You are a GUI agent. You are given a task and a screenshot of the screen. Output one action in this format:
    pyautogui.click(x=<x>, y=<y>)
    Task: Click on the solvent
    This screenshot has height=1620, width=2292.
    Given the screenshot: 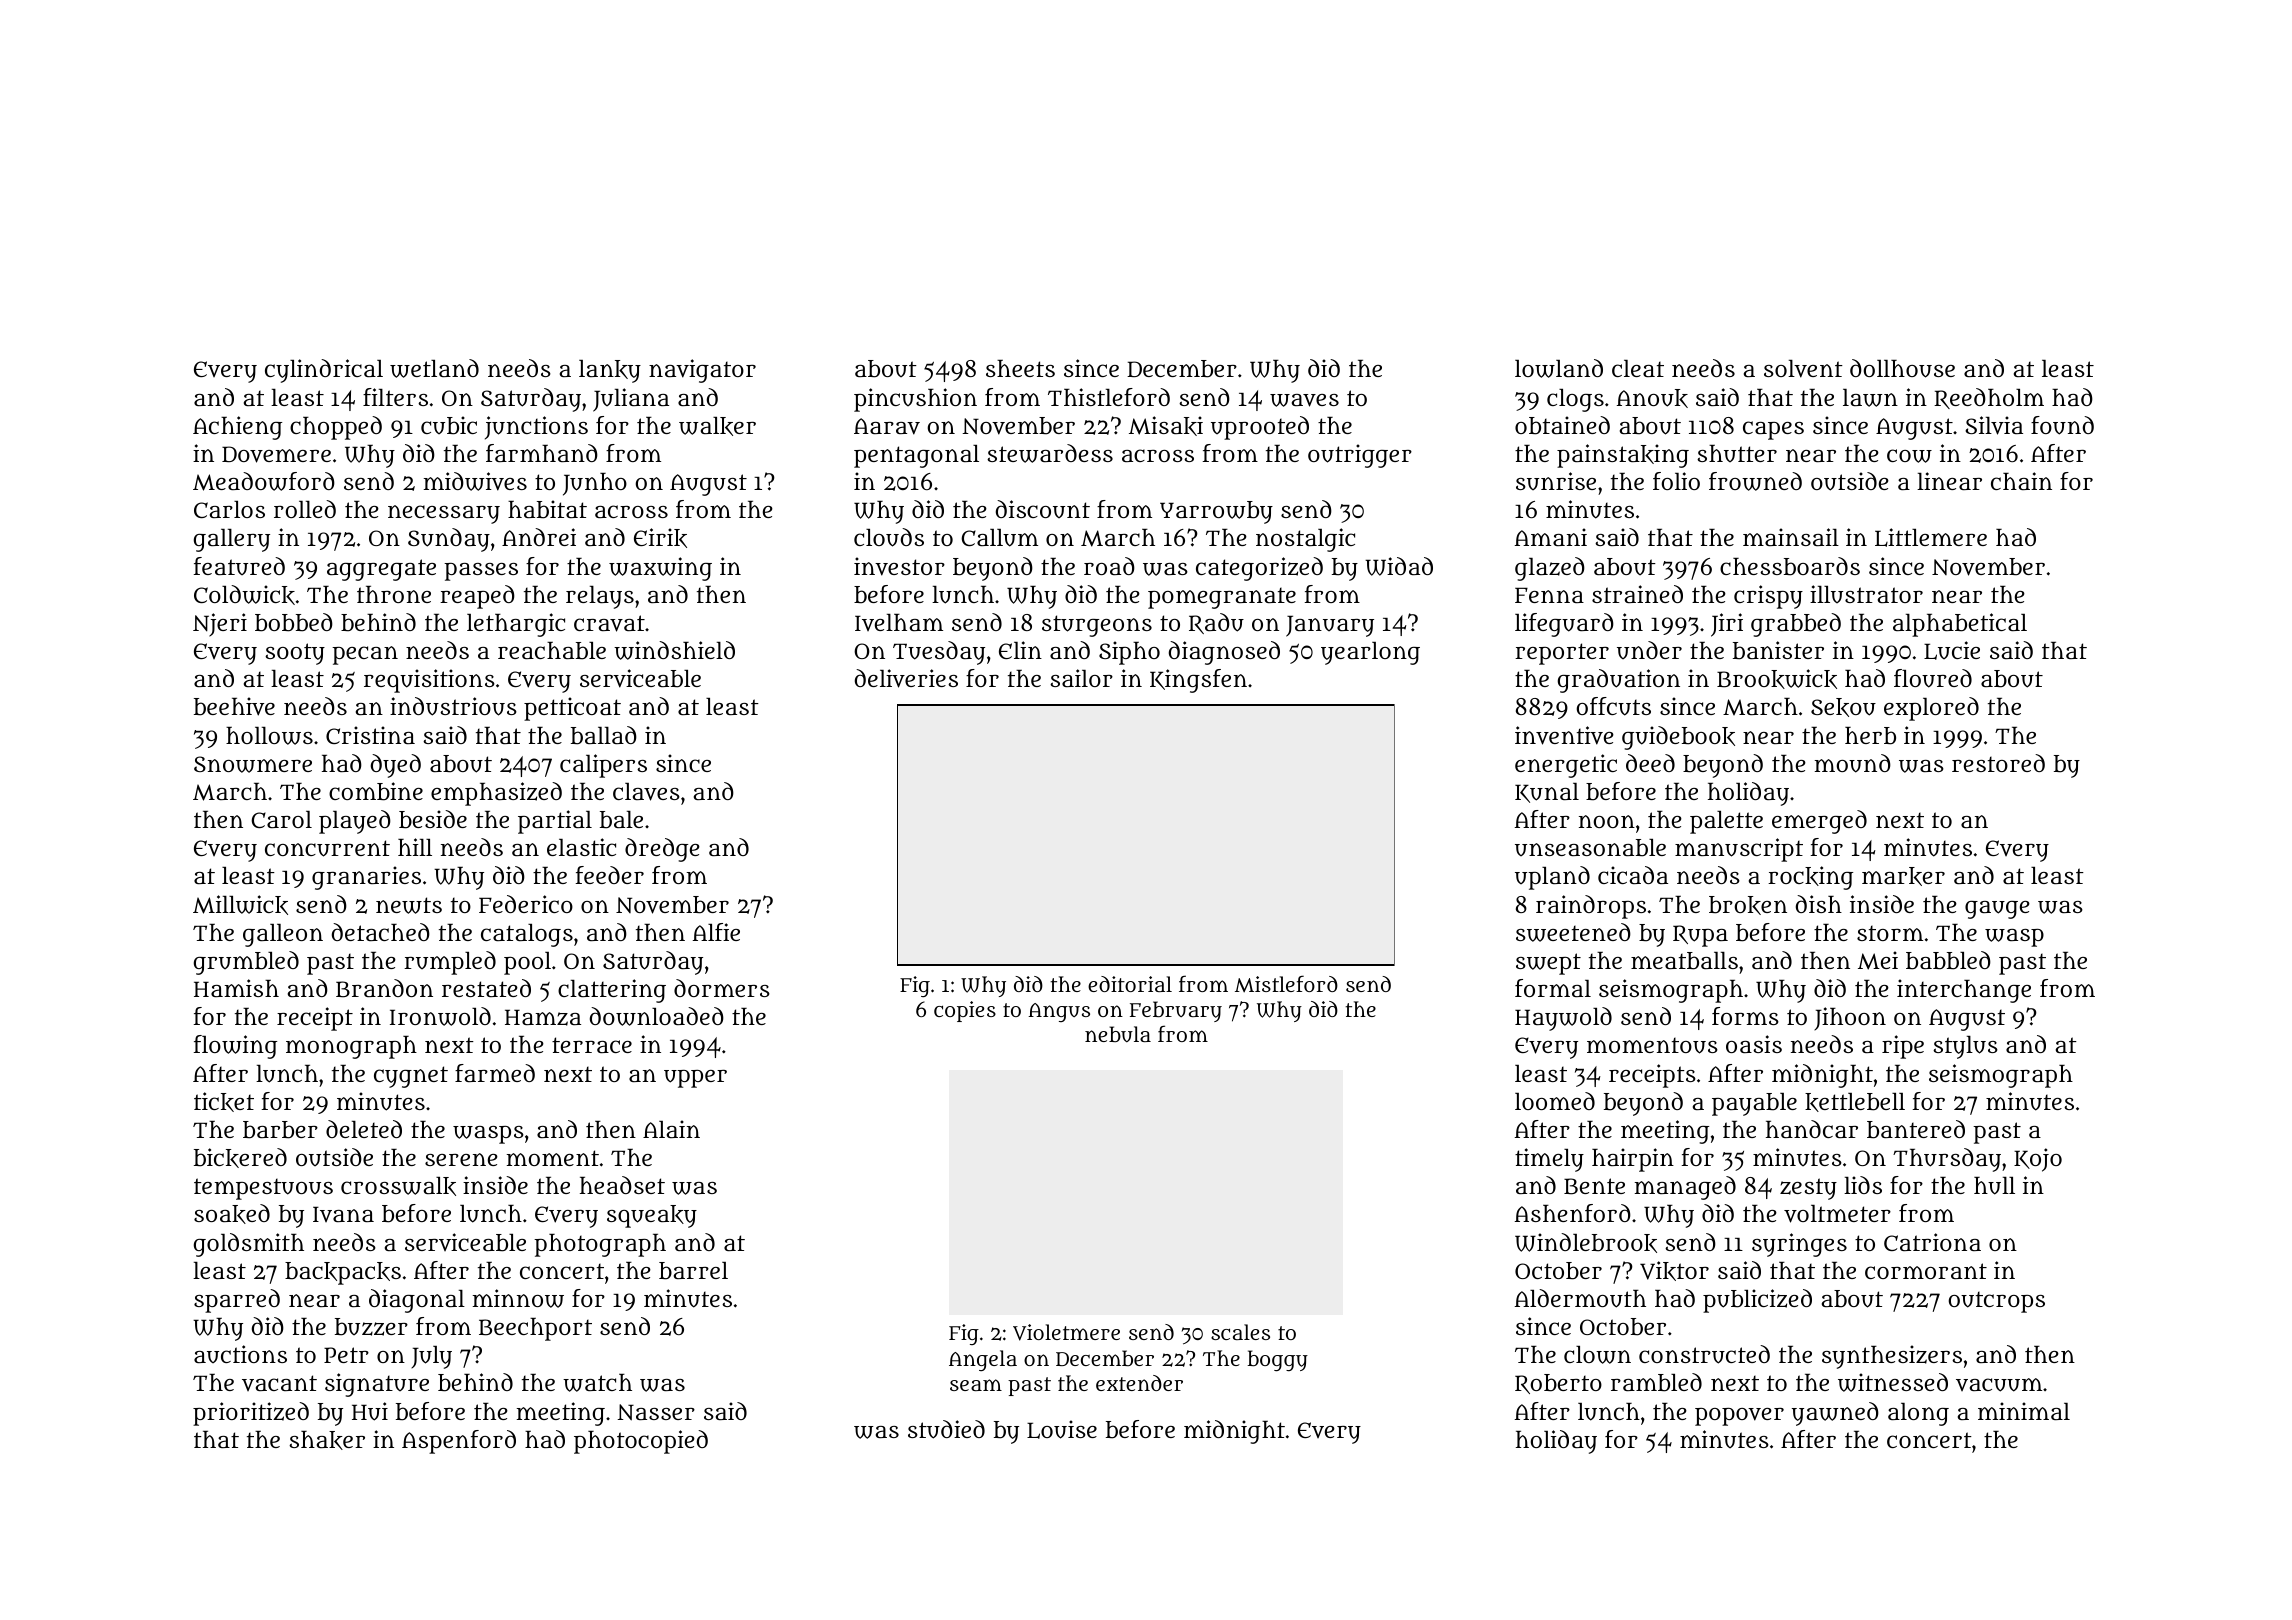 What is the action you would take?
    pyautogui.click(x=1803, y=369)
